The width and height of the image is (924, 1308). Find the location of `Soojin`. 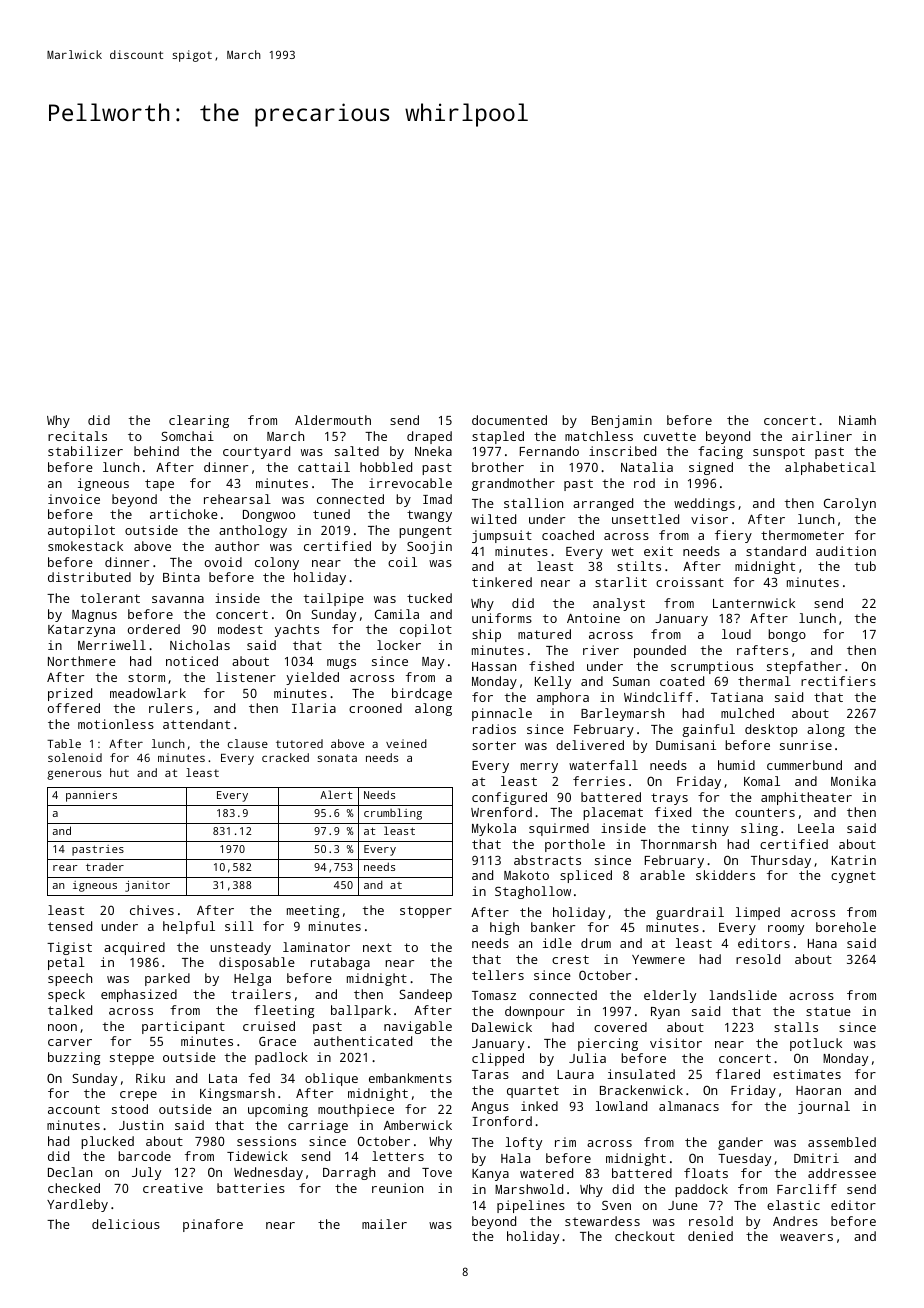

Soojin is located at coordinates (429, 547).
